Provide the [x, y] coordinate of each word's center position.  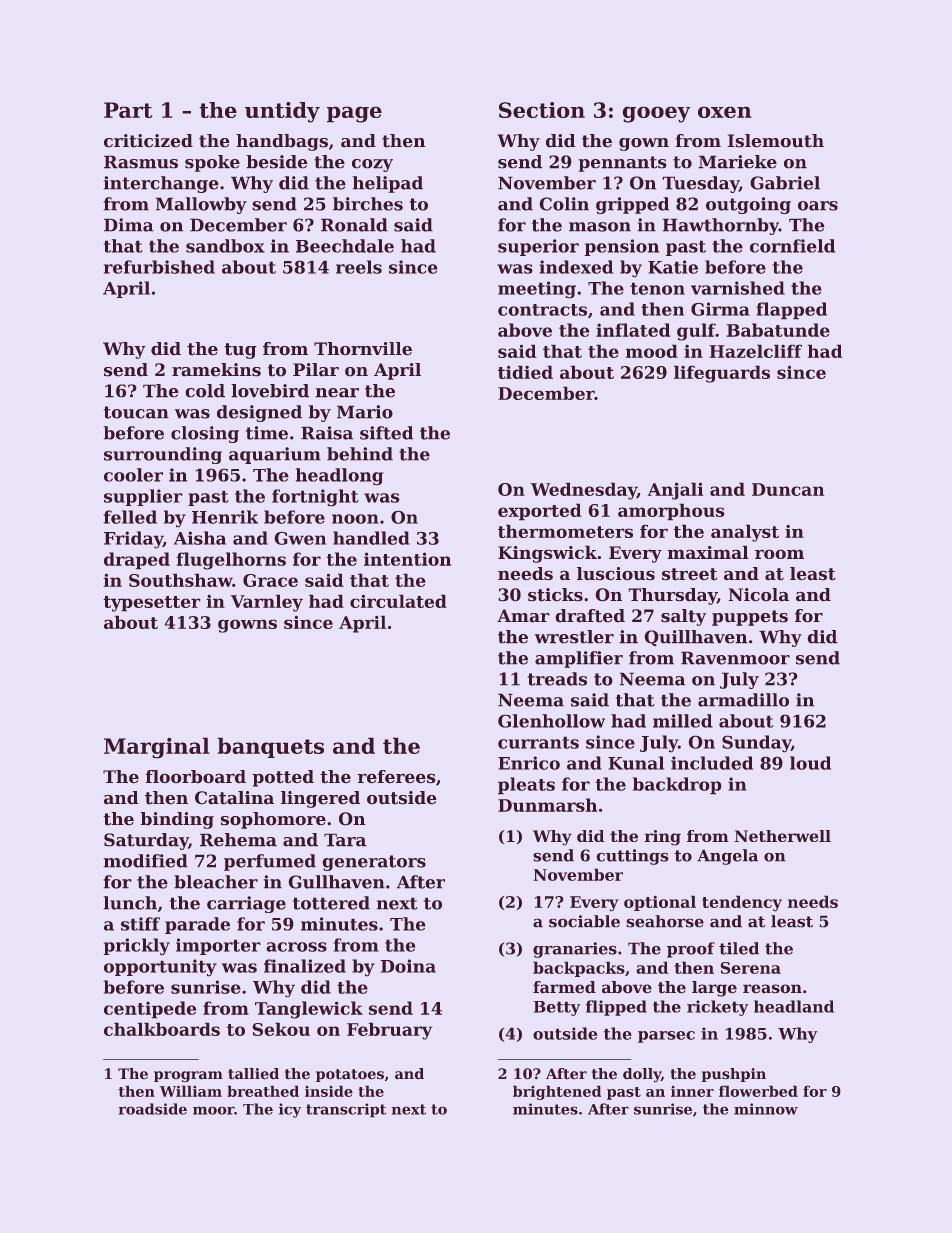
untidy [282, 112]
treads [557, 679]
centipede [150, 1009]
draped [137, 560]
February [389, 1031]
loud [810, 763]
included [712, 763]
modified [146, 861]
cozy [372, 165]
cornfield [792, 246]
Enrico [529, 763]
